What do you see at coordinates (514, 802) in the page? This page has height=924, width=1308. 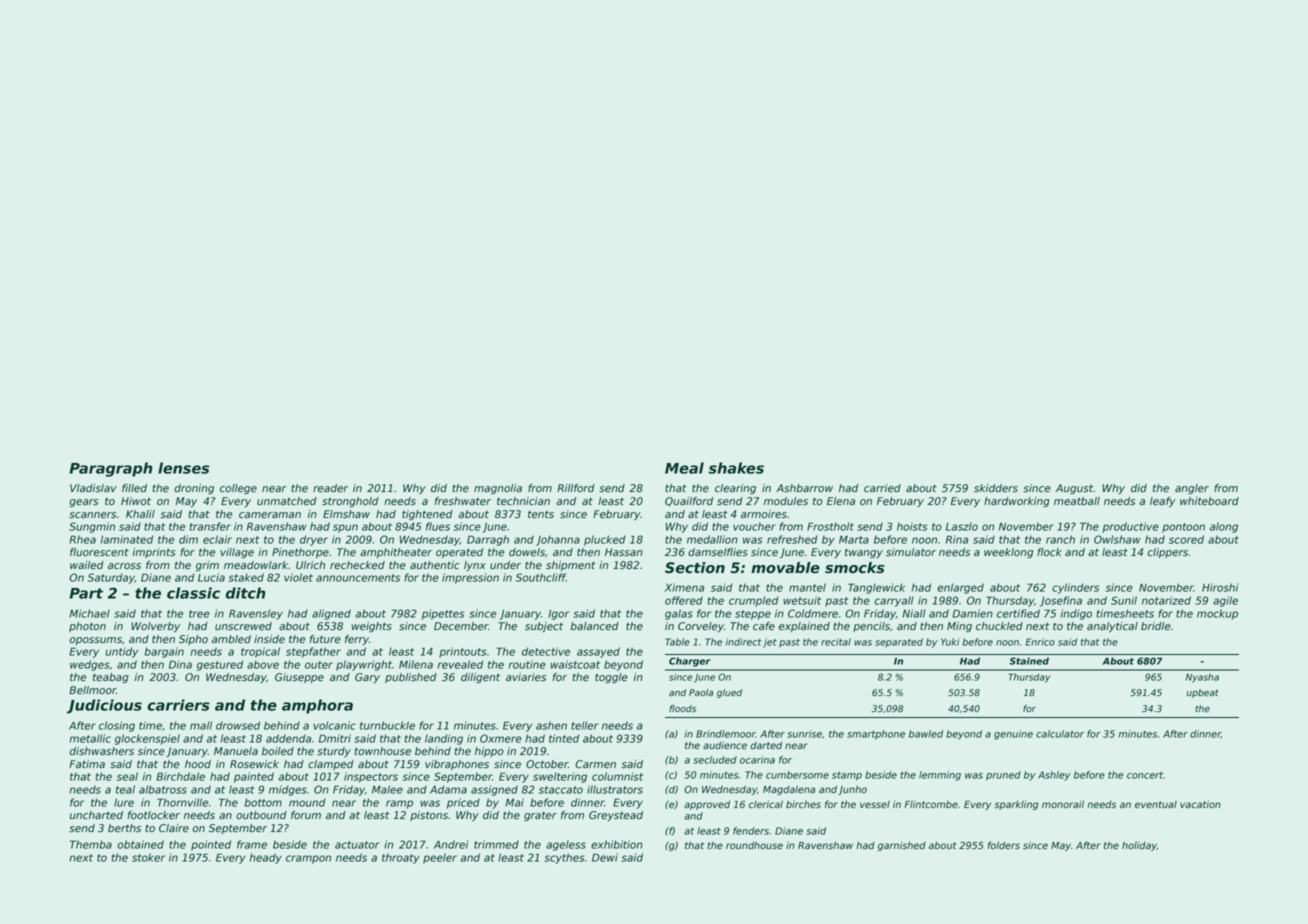 I see `Mai` at bounding box center [514, 802].
